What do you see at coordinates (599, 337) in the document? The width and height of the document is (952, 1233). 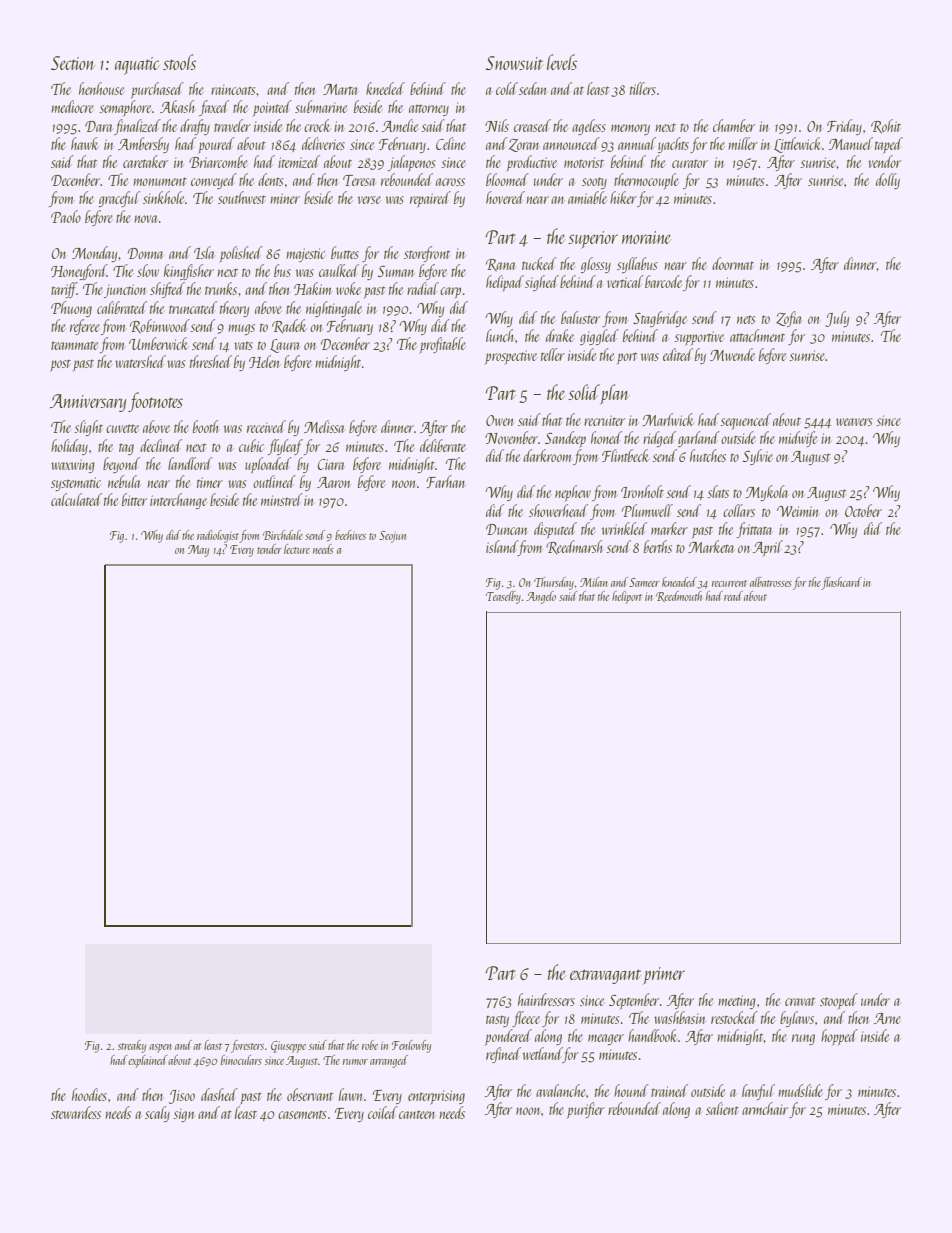 I see `giggled` at bounding box center [599, 337].
